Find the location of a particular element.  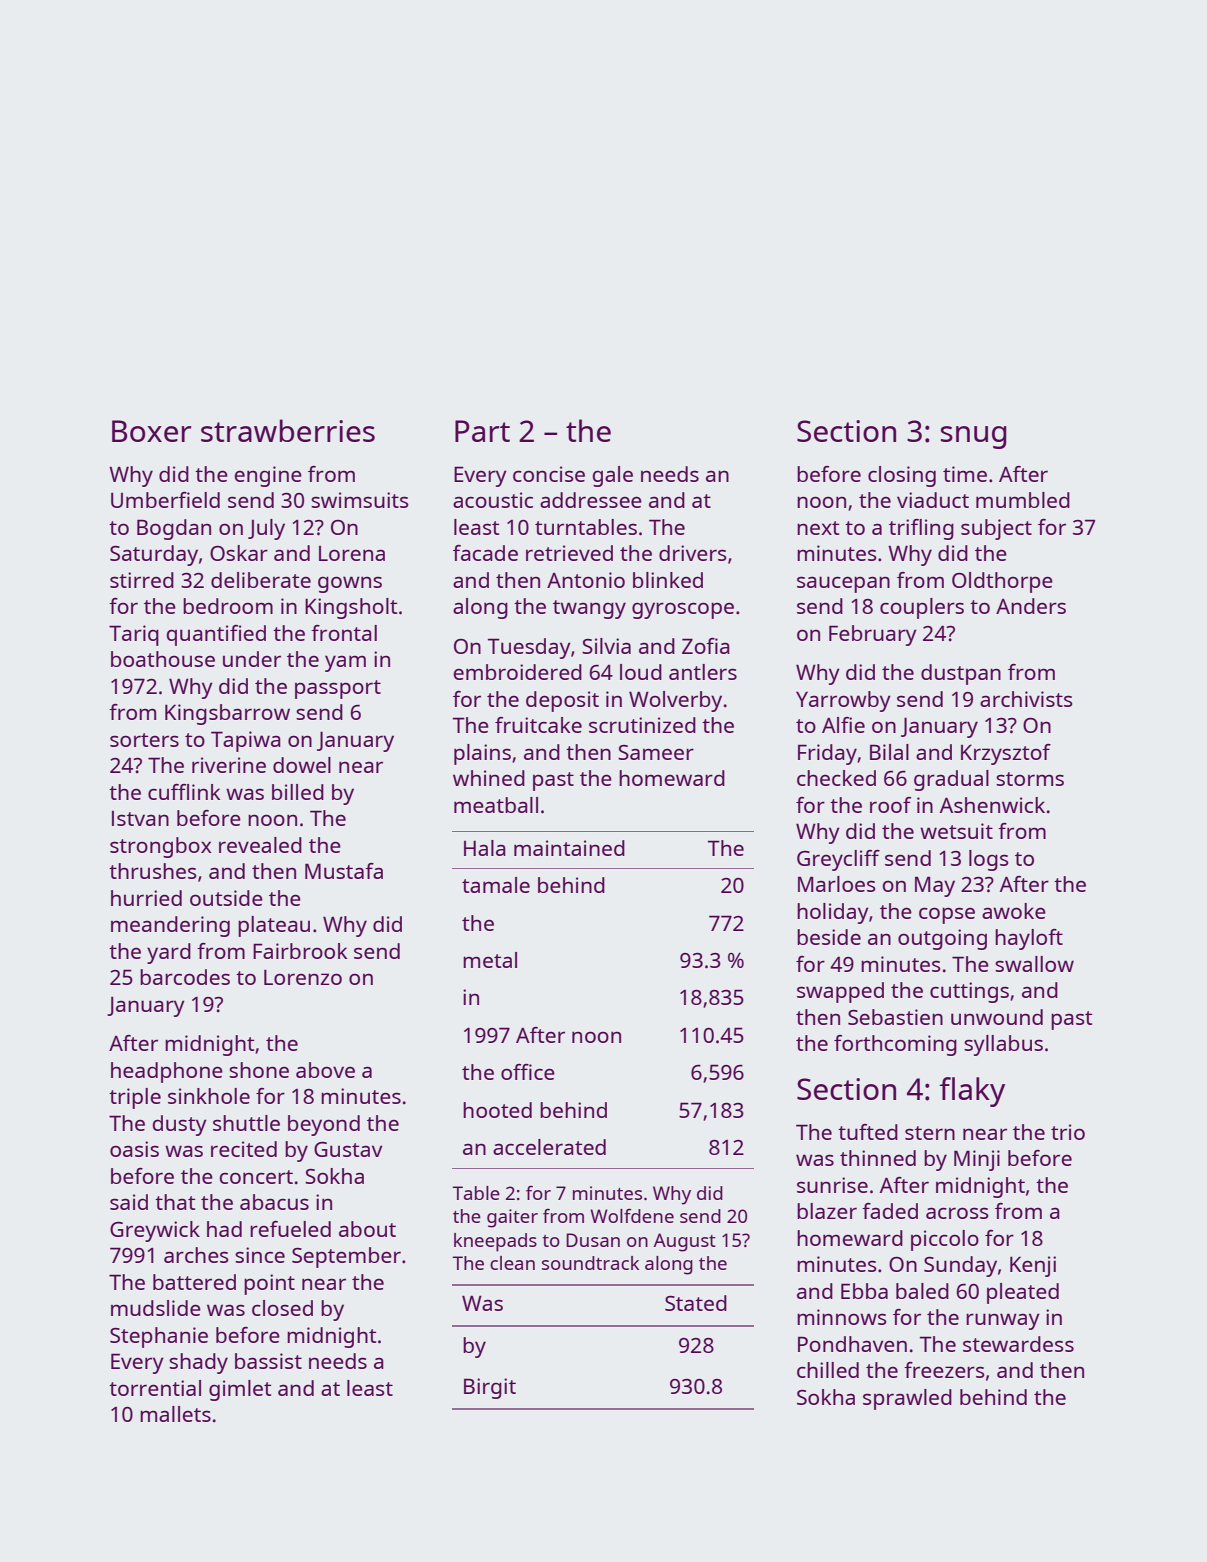

mallets is located at coordinates (175, 1414).
